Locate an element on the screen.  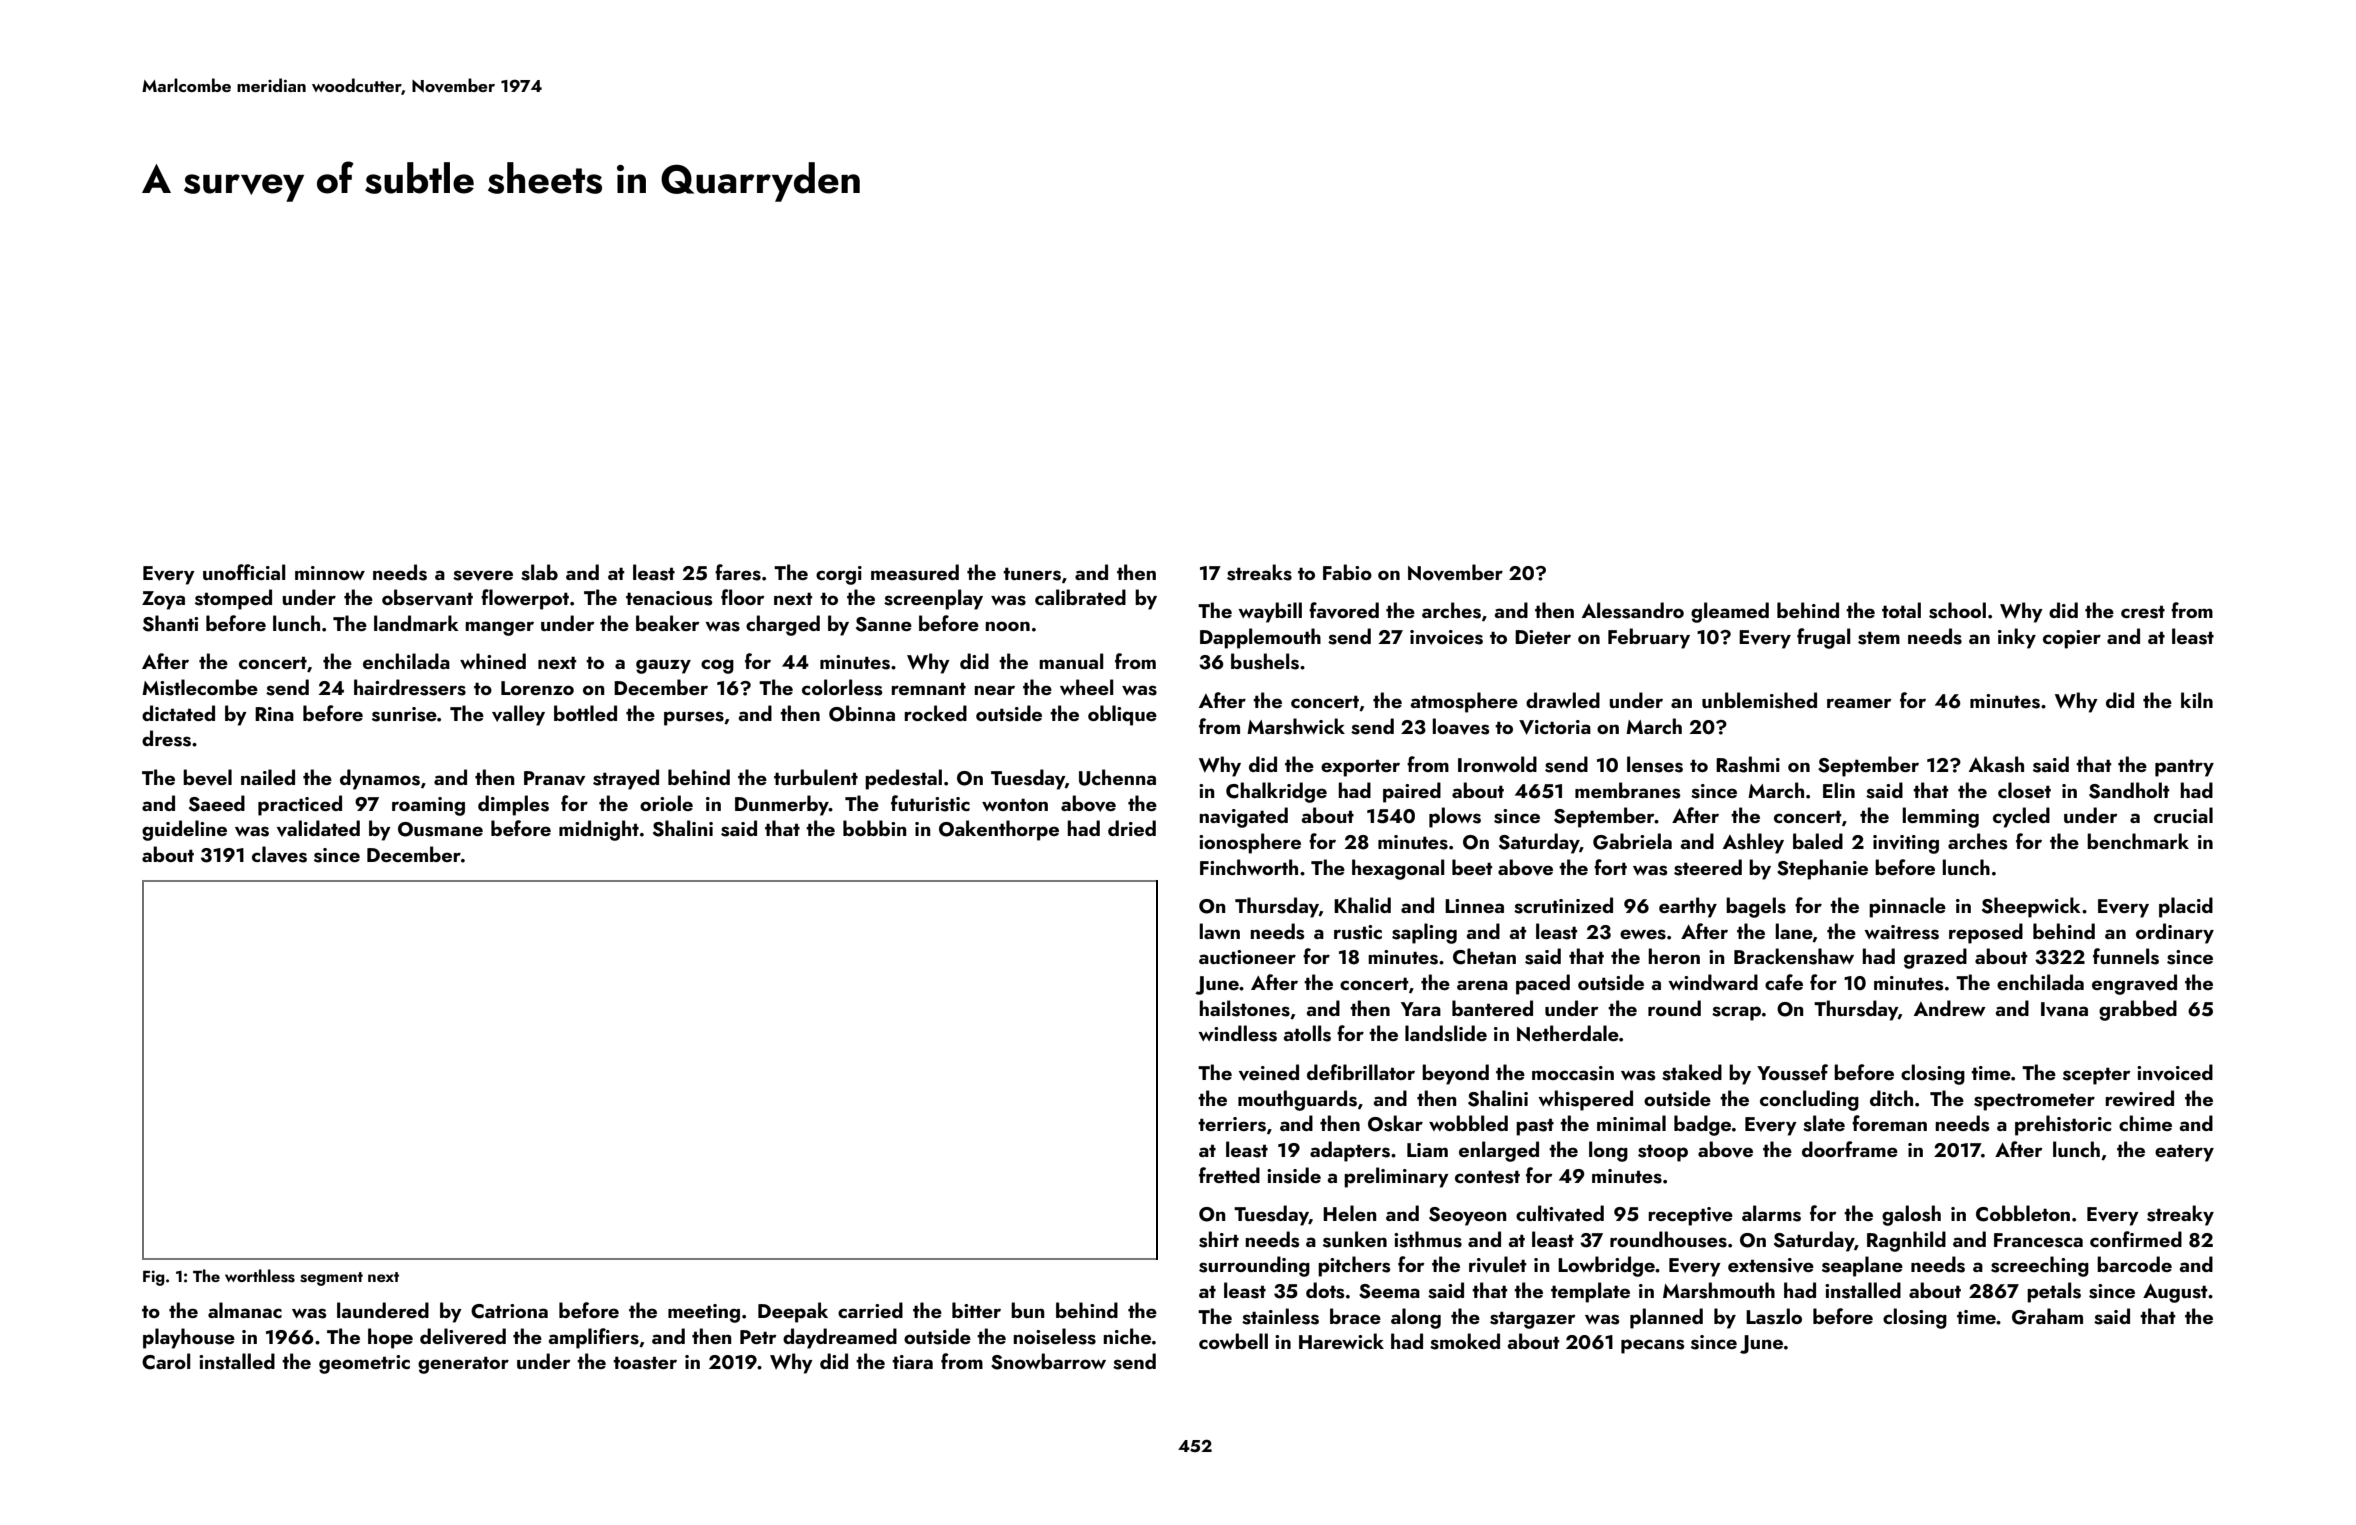
scepter is located at coordinates (2097, 1076).
